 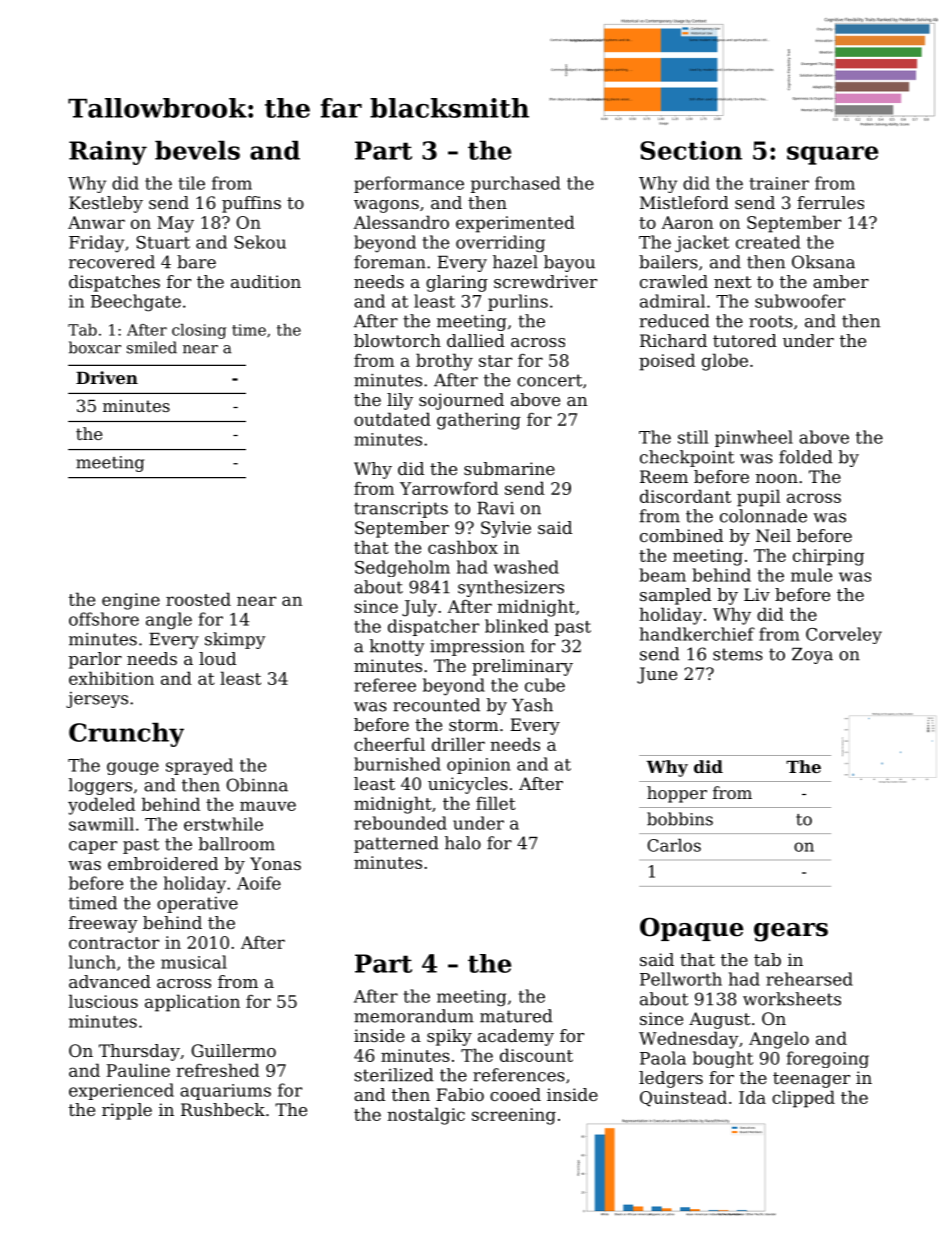 What do you see at coordinates (103, 1001) in the screenshot?
I see `luscious` at bounding box center [103, 1001].
